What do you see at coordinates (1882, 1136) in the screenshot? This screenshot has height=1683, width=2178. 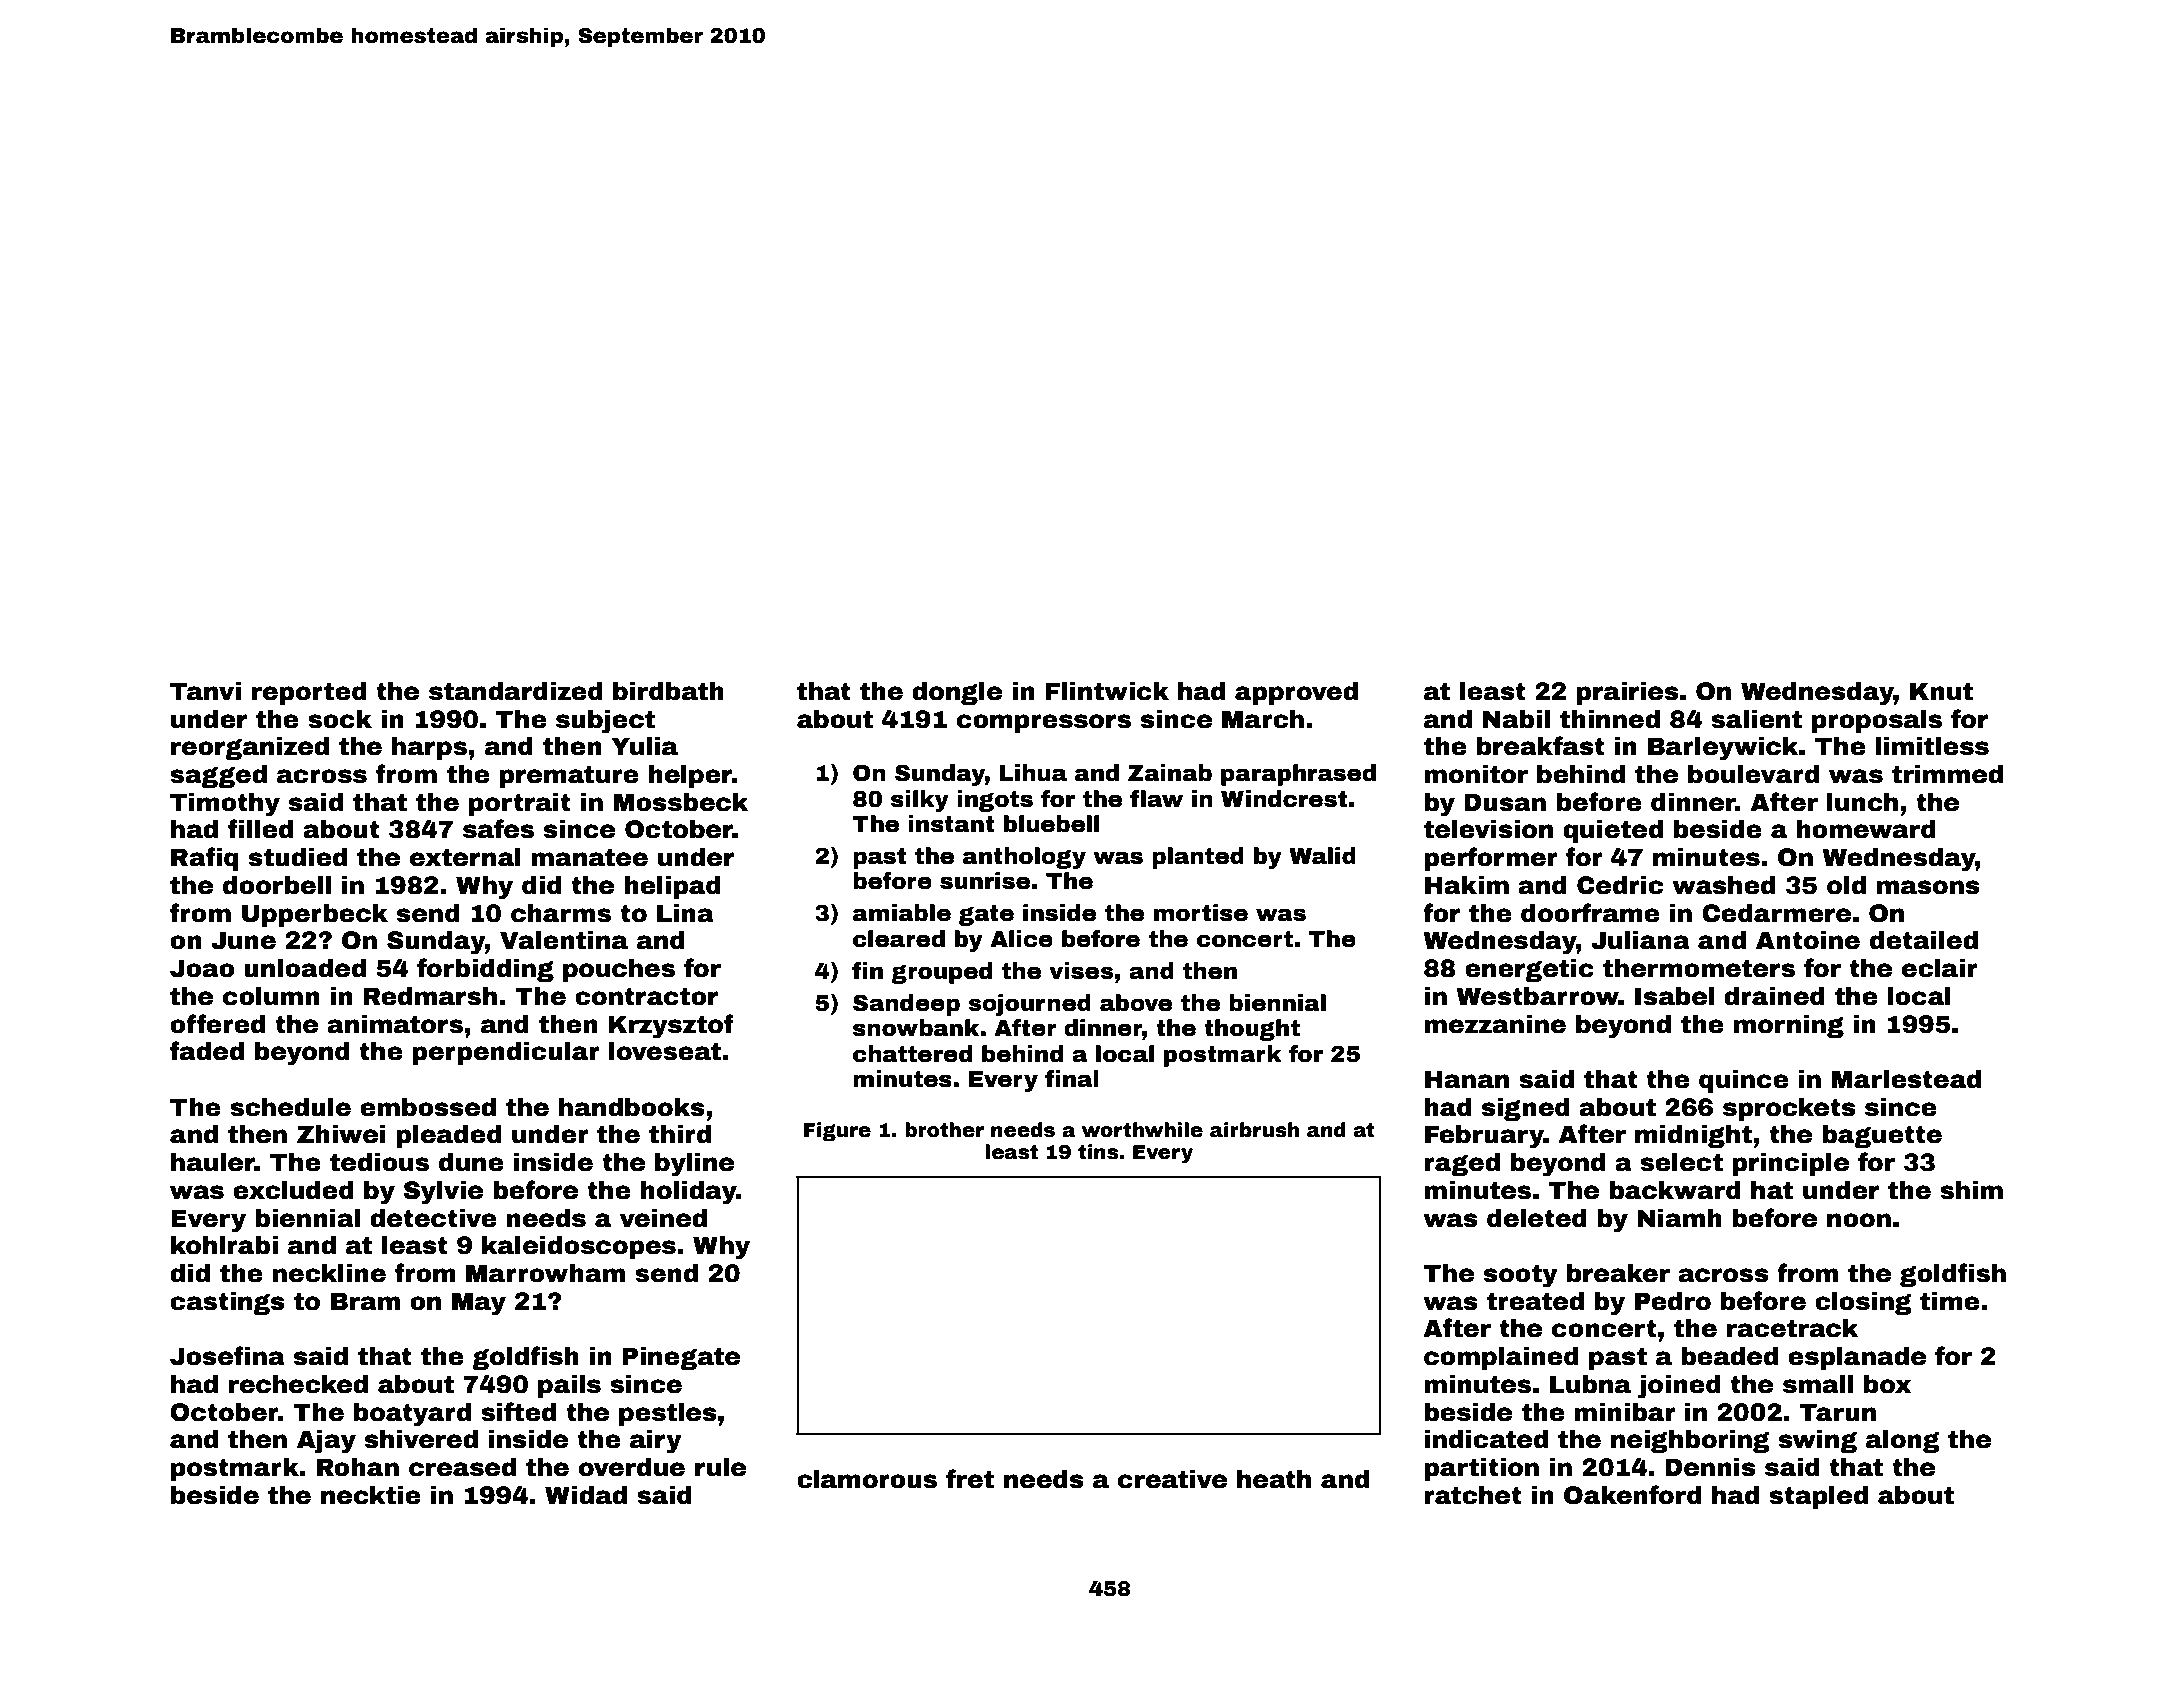 I see `baguette` at bounding box center [1882, 1136].
